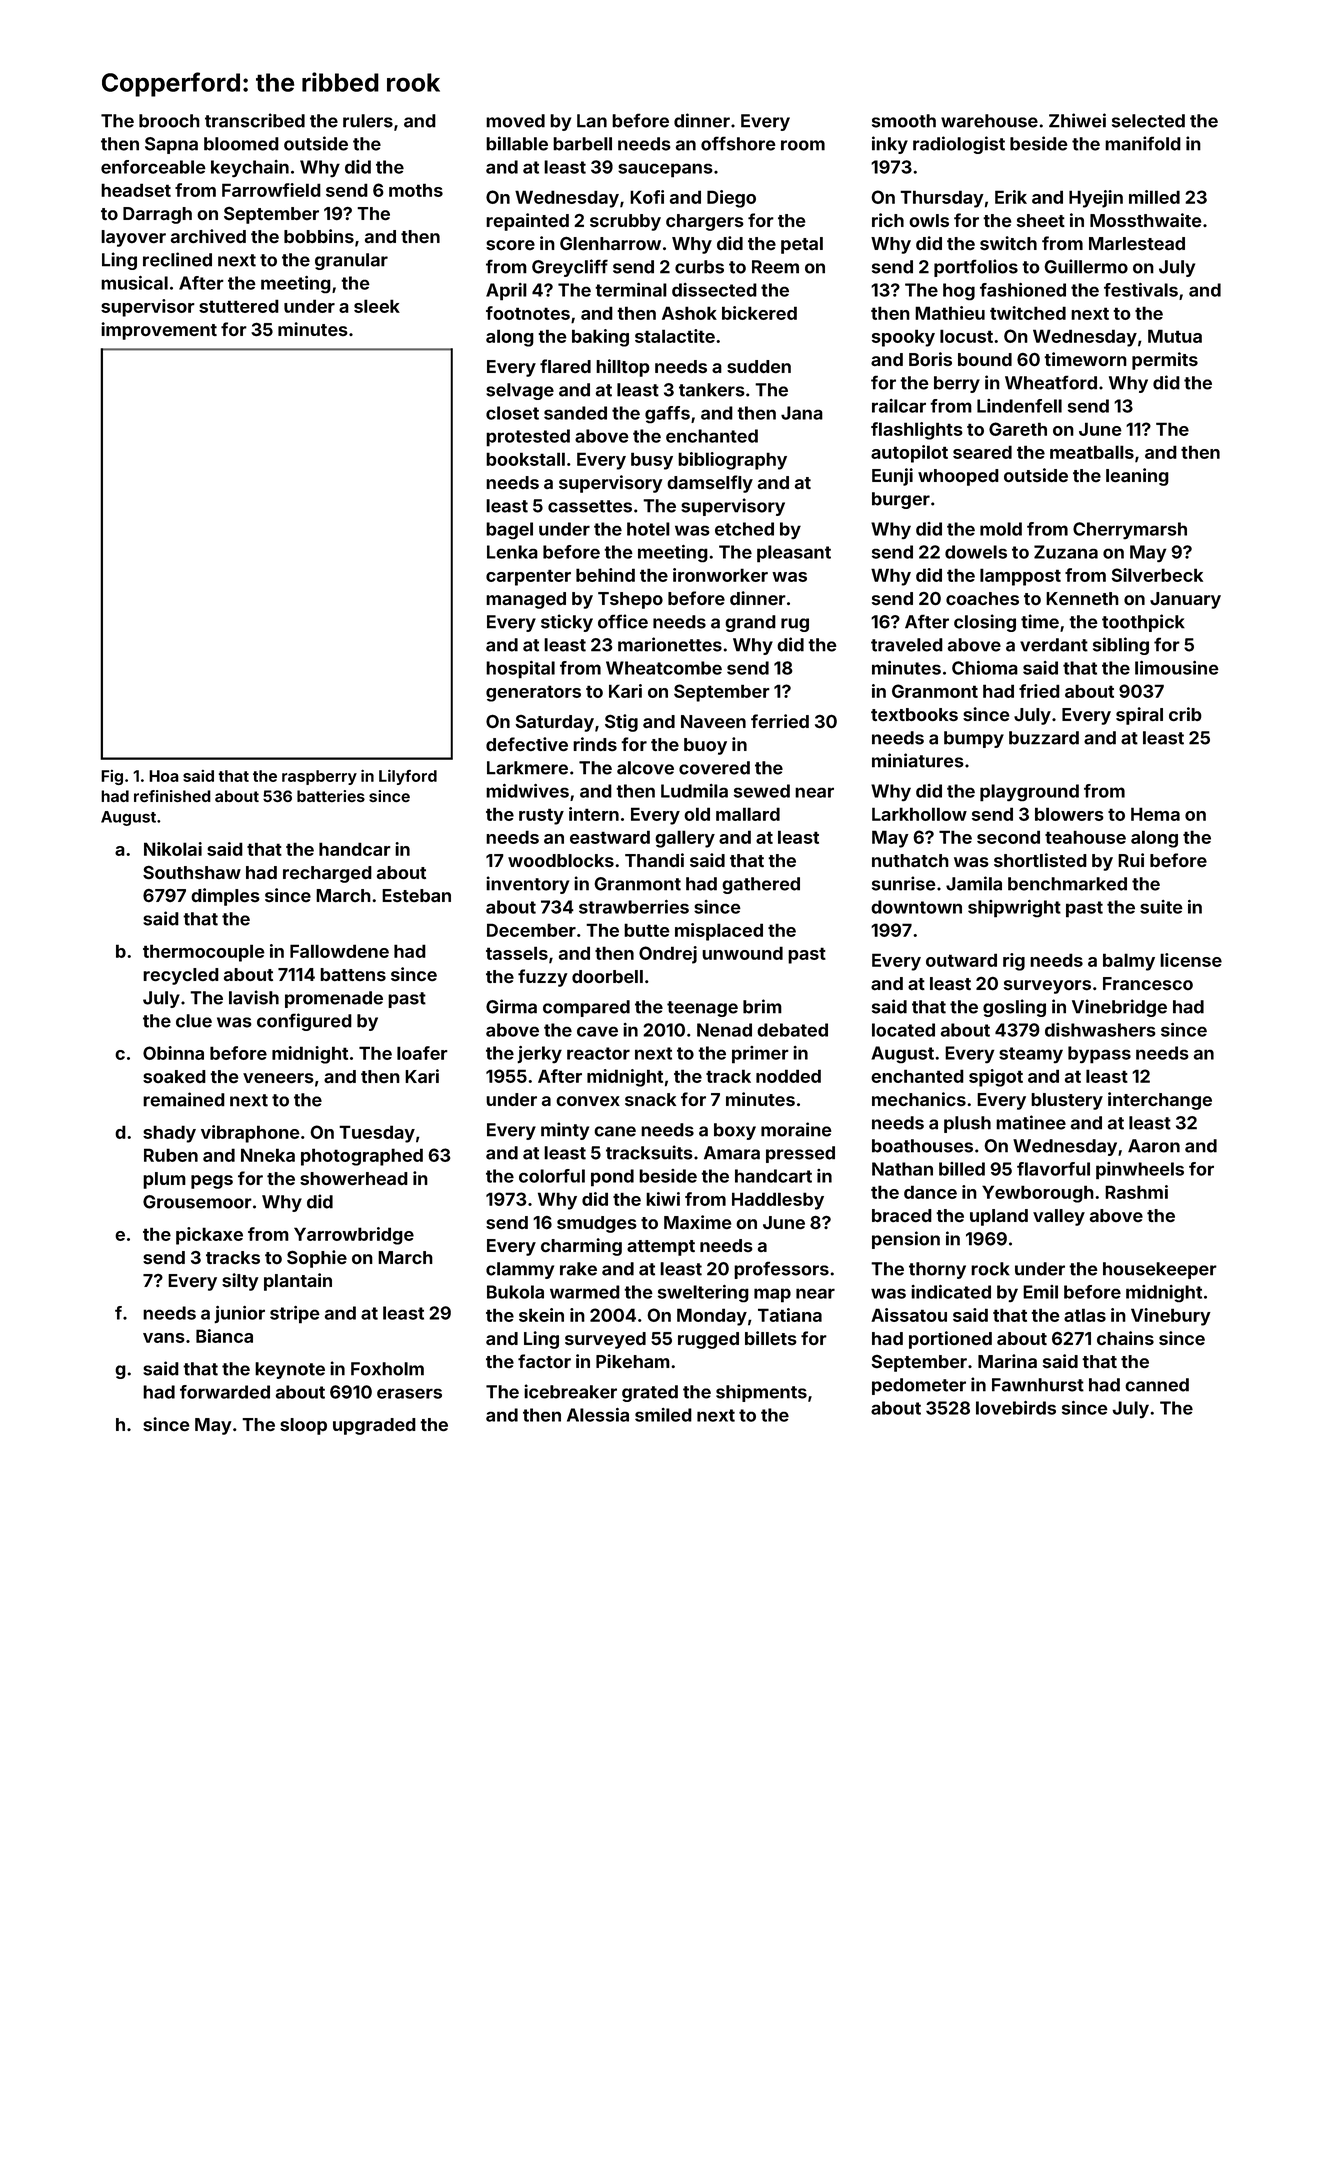 This page has width=1324, height=2180. I want to click on managed, so click(526, 600).
